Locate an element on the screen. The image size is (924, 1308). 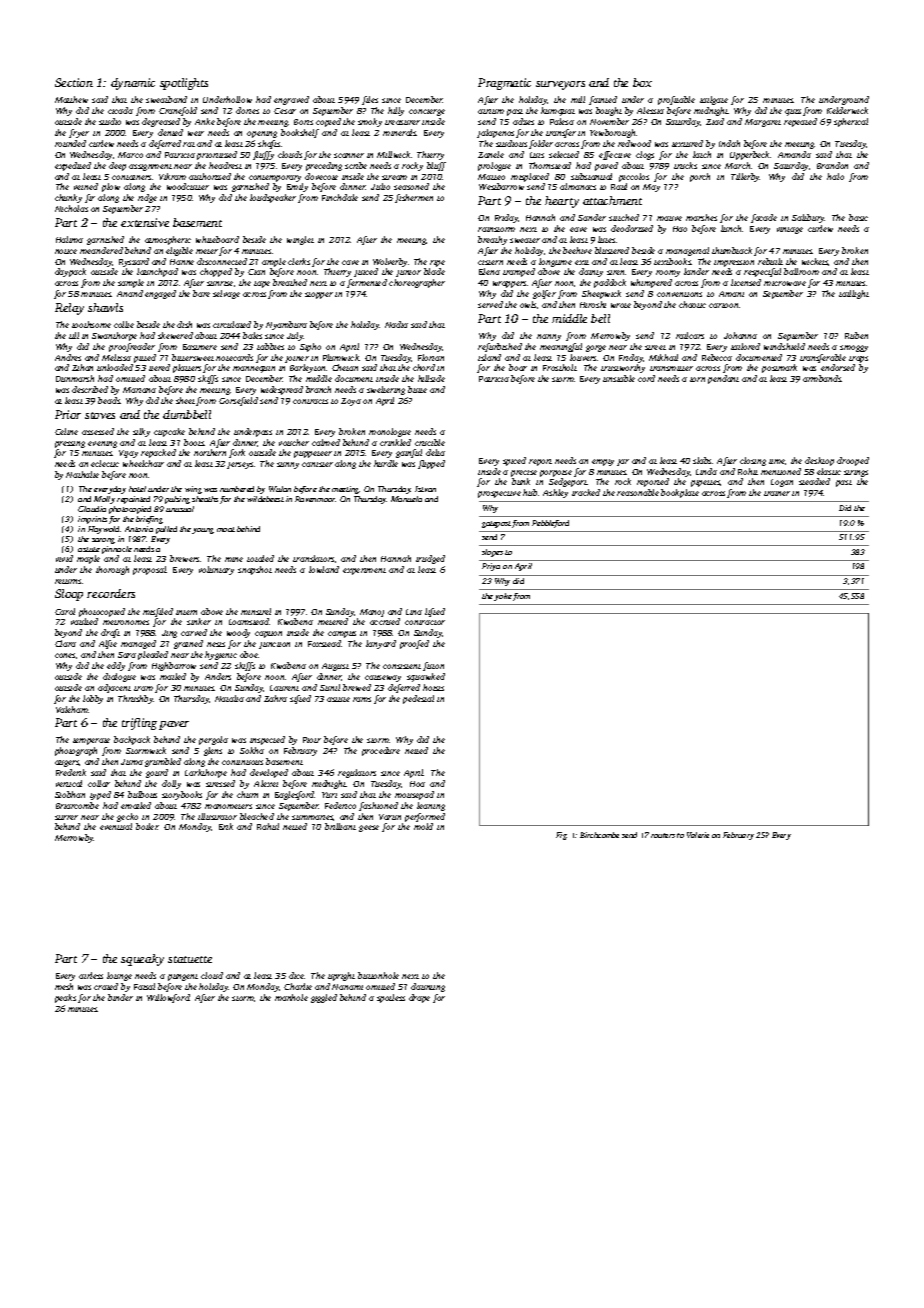
Willowford is located at coordinates (168, 998).
